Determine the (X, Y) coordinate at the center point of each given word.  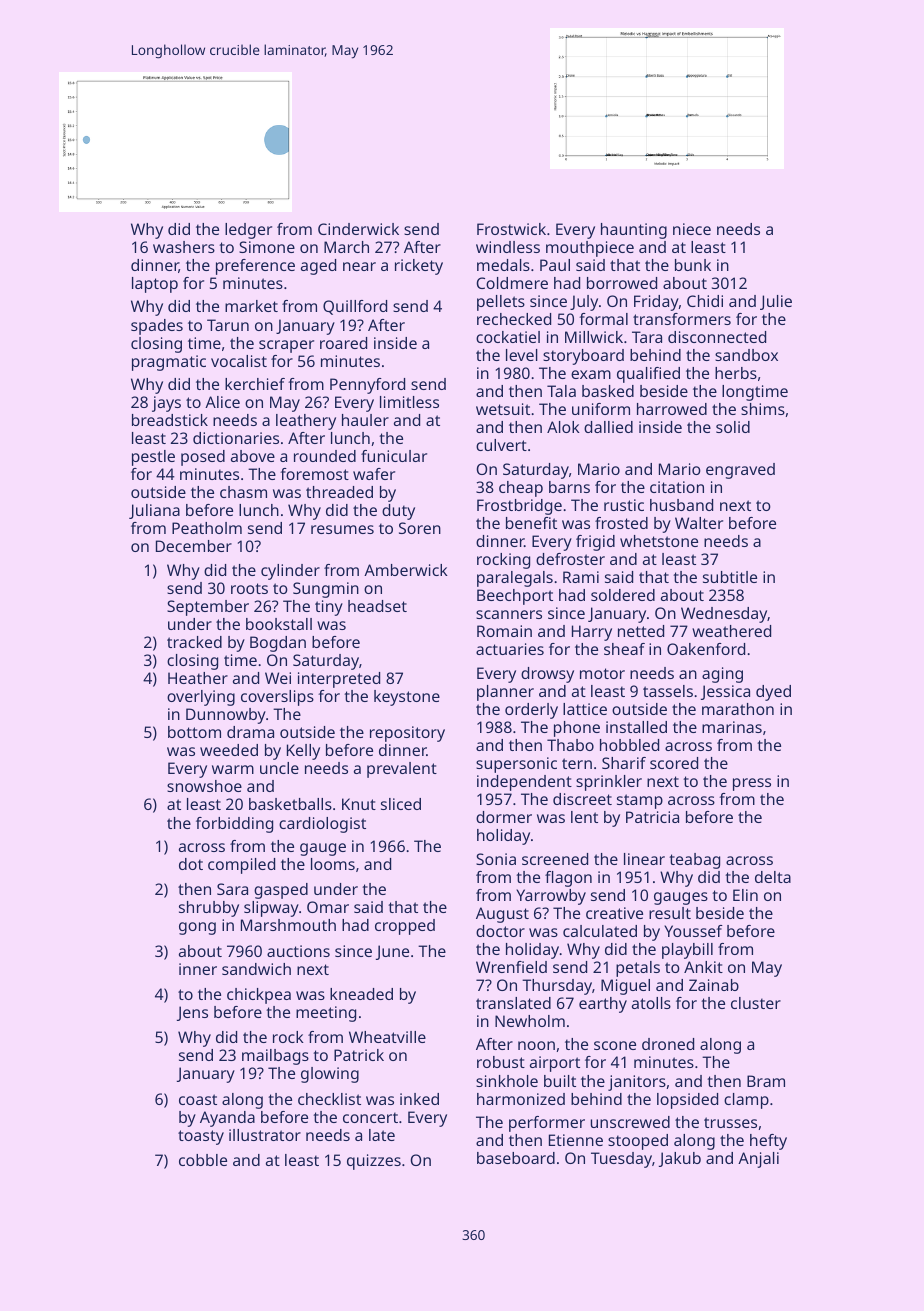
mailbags (275, 1057)
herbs (736, 373)
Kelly (303, 752)
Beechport (515, 597)
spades (157, 327)
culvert (501, 445)
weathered (731, 631)
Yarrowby (551, 897)
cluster (756, 1003)
